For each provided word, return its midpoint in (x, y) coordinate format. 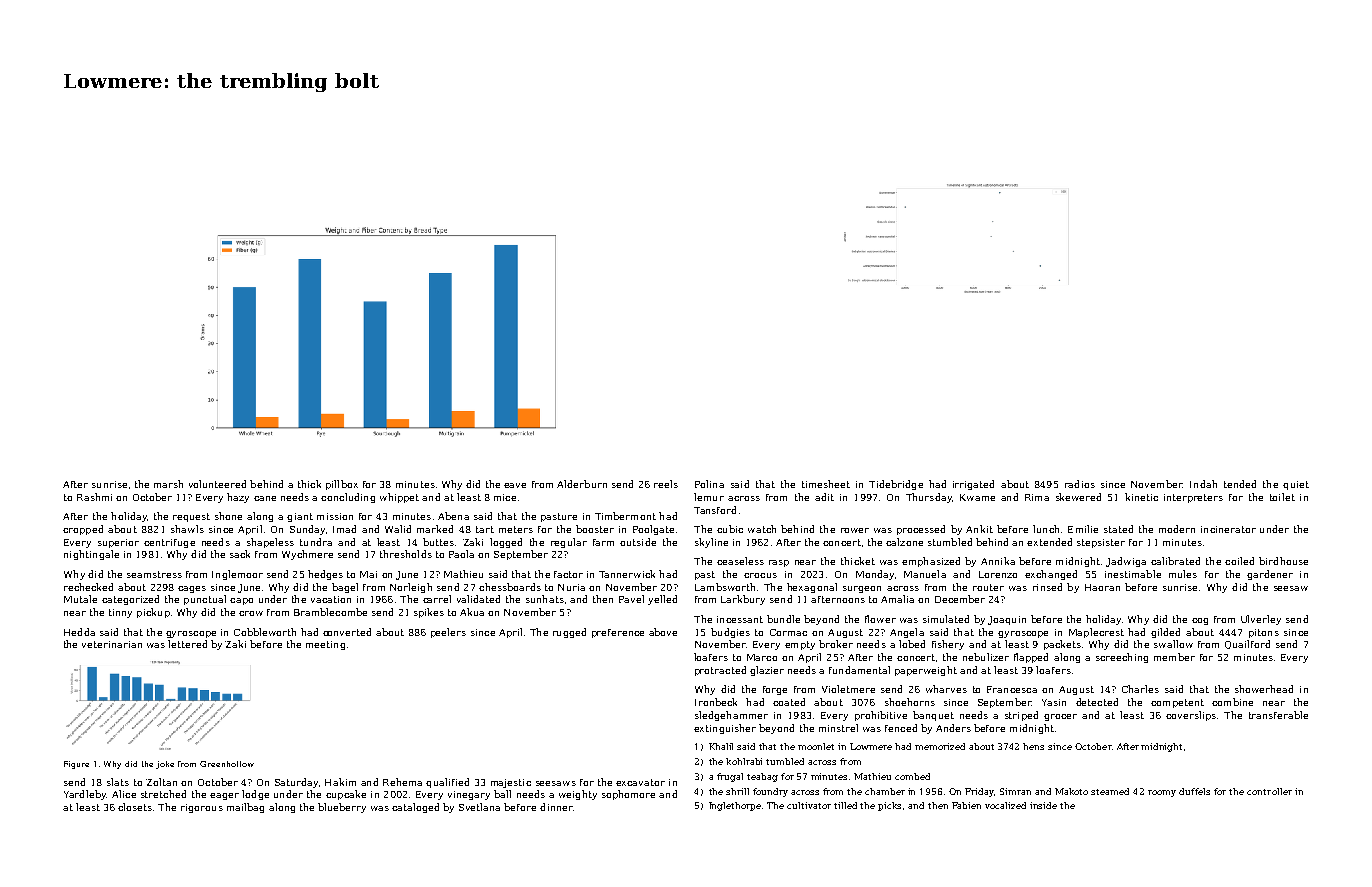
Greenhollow (227, 764)
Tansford (715, 510)
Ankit (979, 529)
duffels (1194, 791)
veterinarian (112, 644)
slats (118, 782)
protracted (720, 671)
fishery (948, 645)
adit (824, 497)
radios (1080, 484)
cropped (83, 530)
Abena (453, 516)
